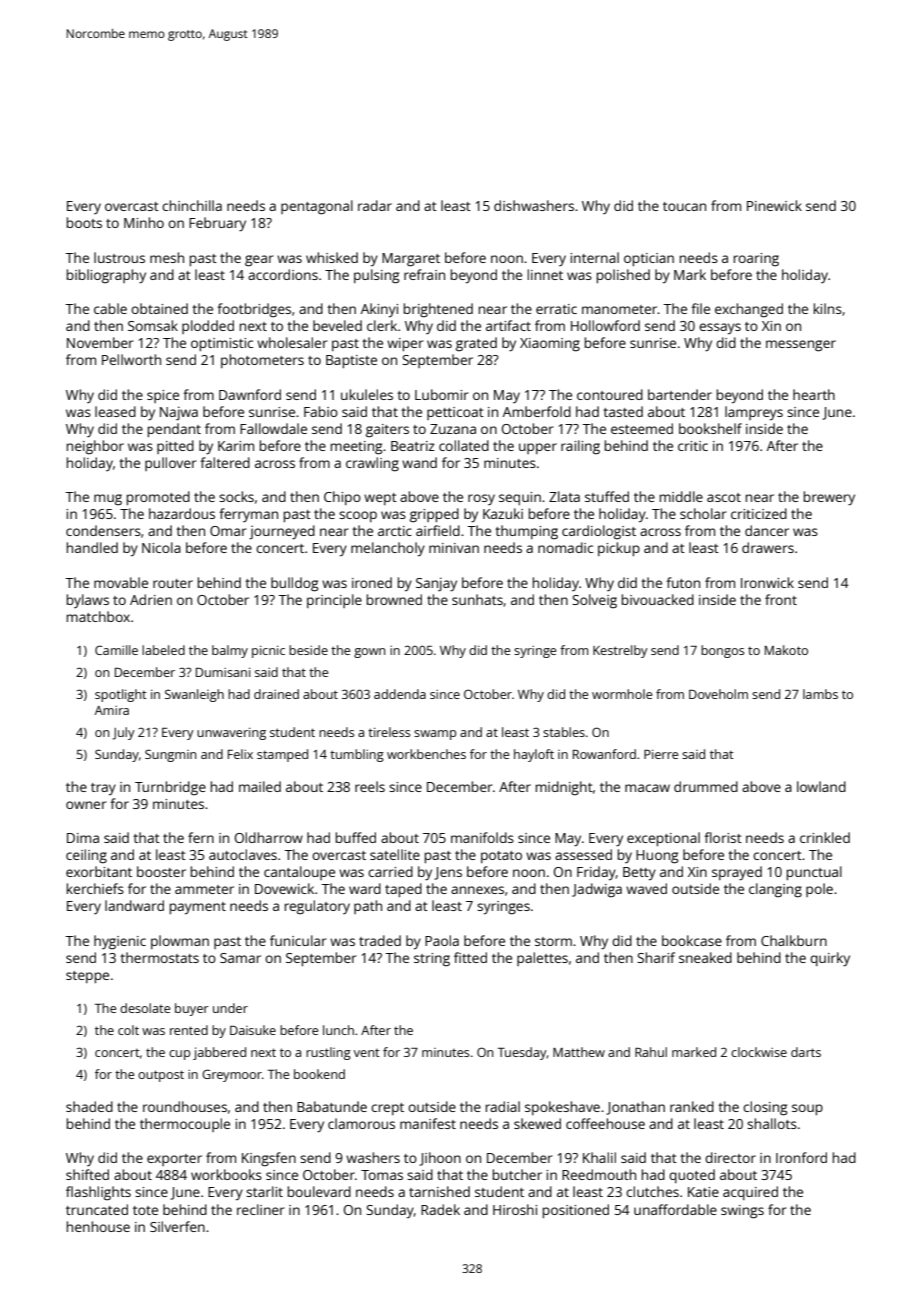 This page has width=924, height=1314. I want to click on clamorous, so click(361, 1123).
